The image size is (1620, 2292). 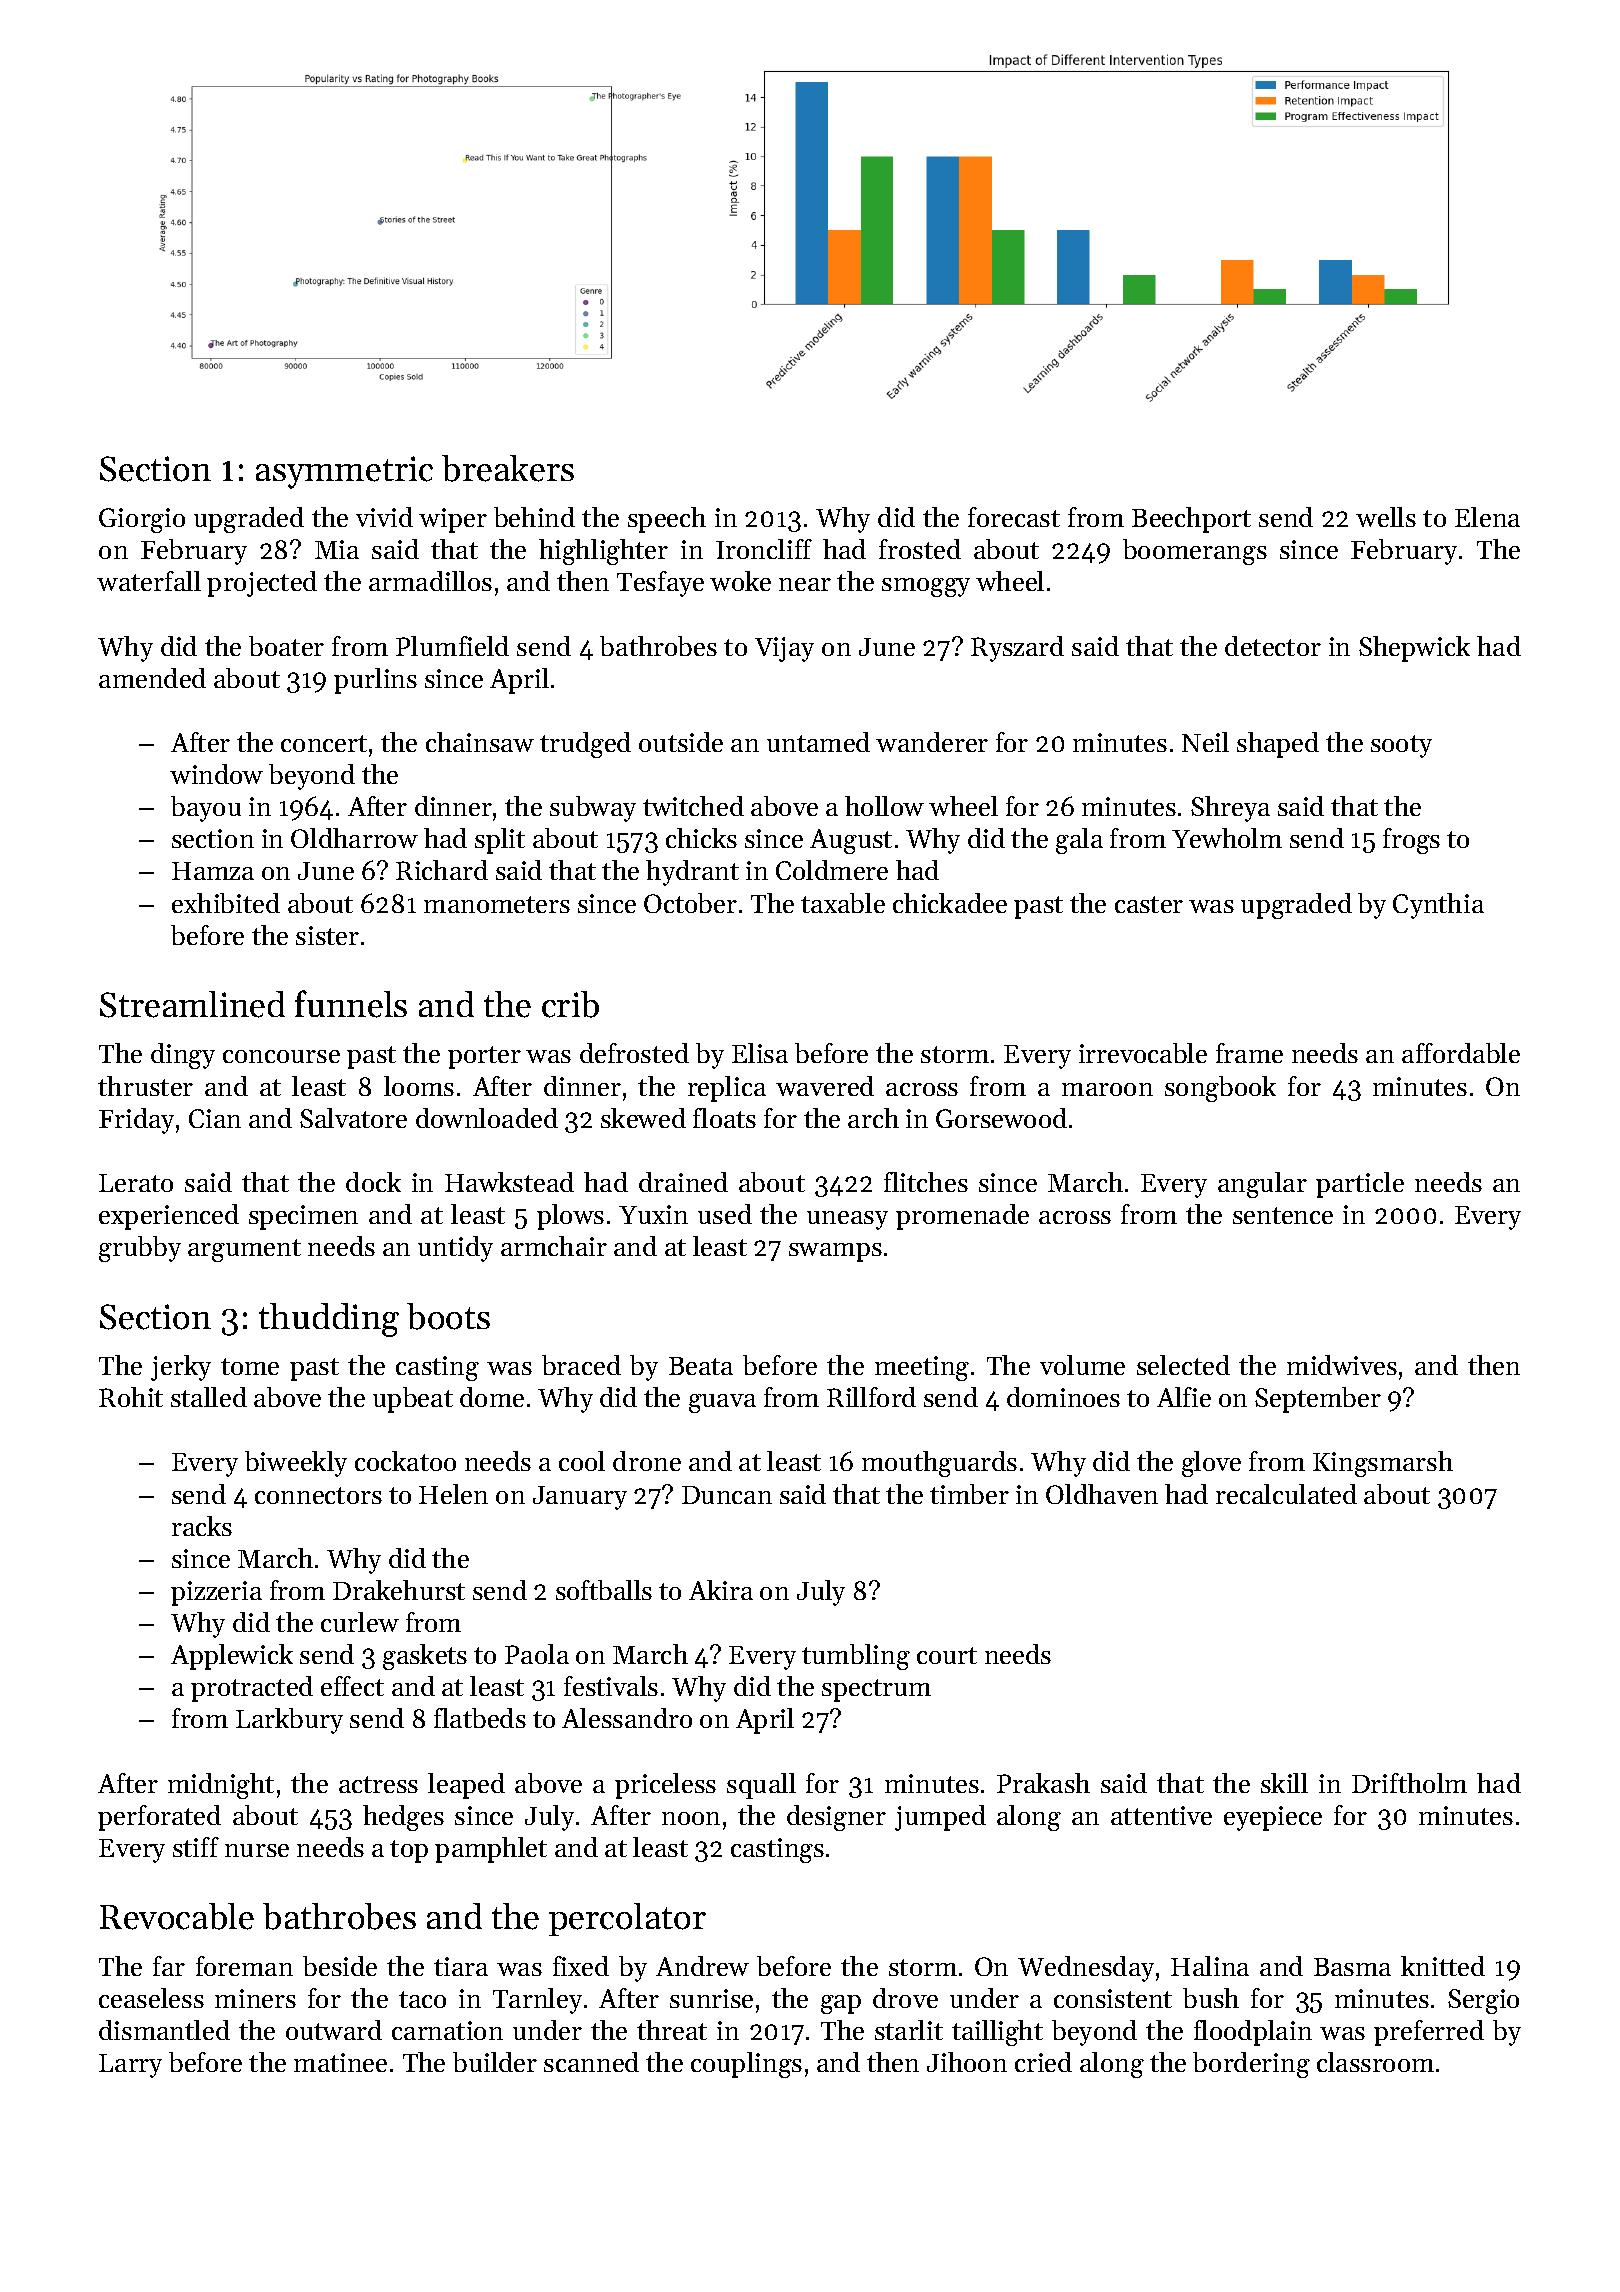 I want to click on recalculated, so click(x=1286, y=1494).
